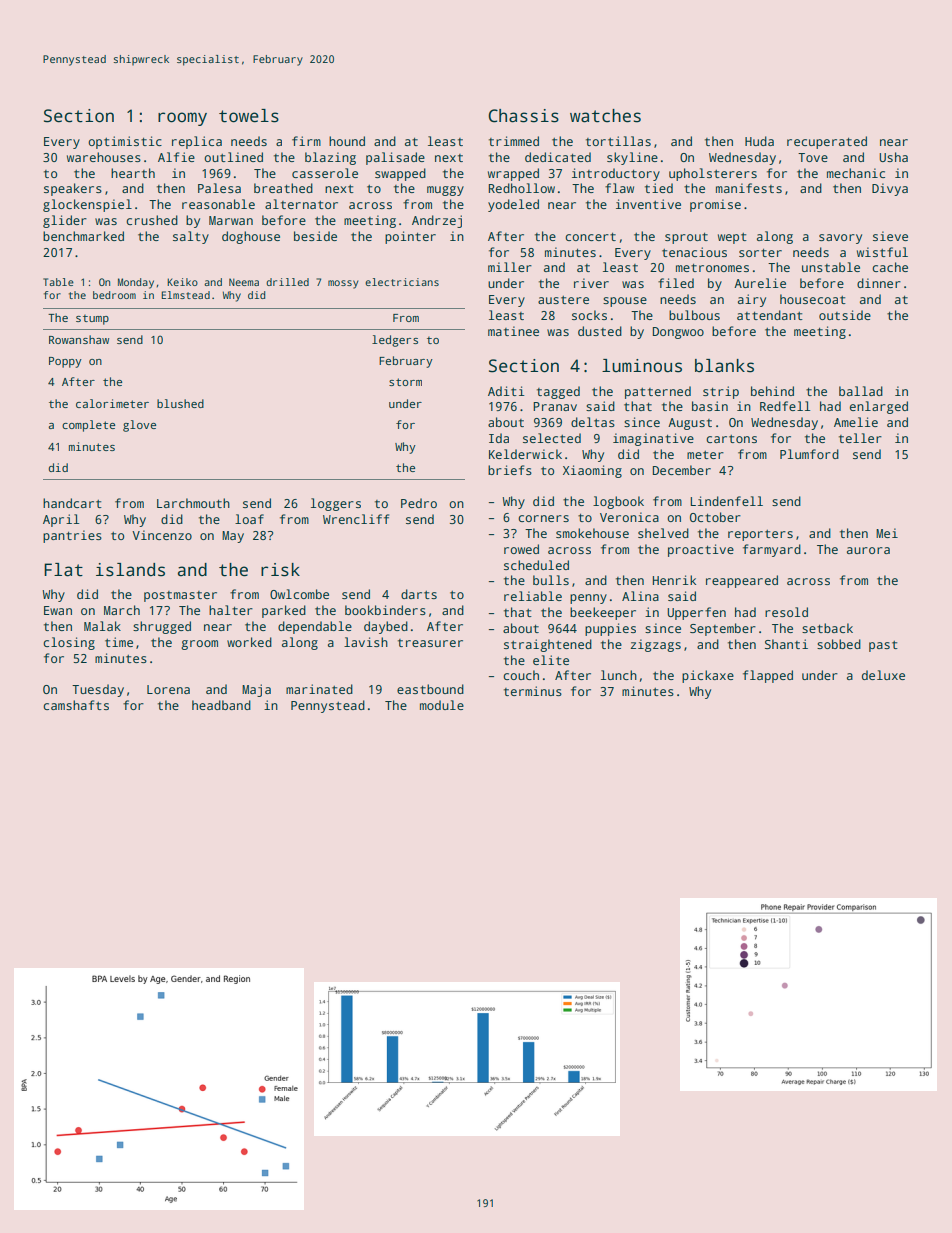 The image size is (952, 1233). Describe the element at coordinates (712, 268) in the screenshot. I see `metronomes` at that location.
